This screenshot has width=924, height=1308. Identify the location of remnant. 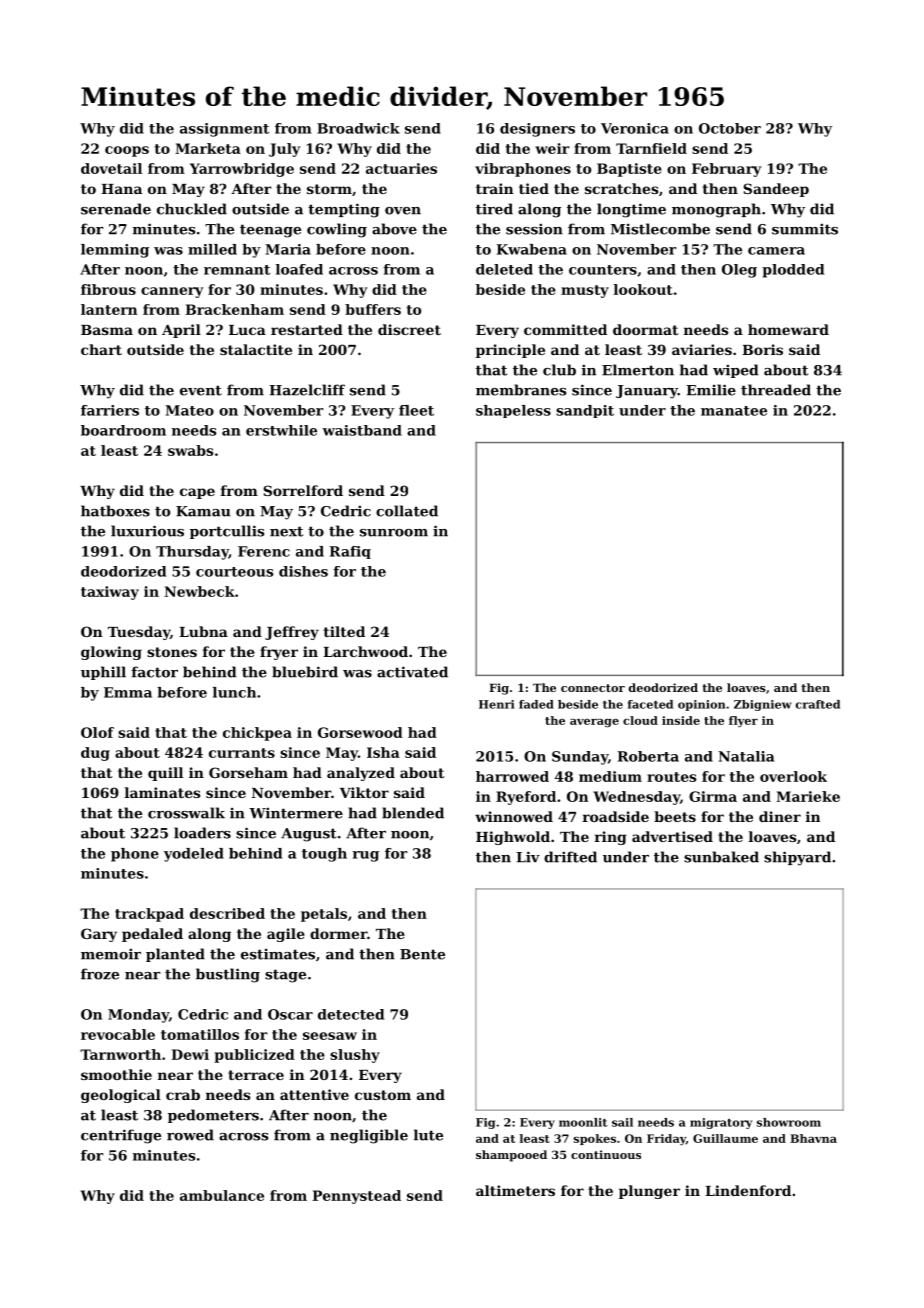
(237, 270).
